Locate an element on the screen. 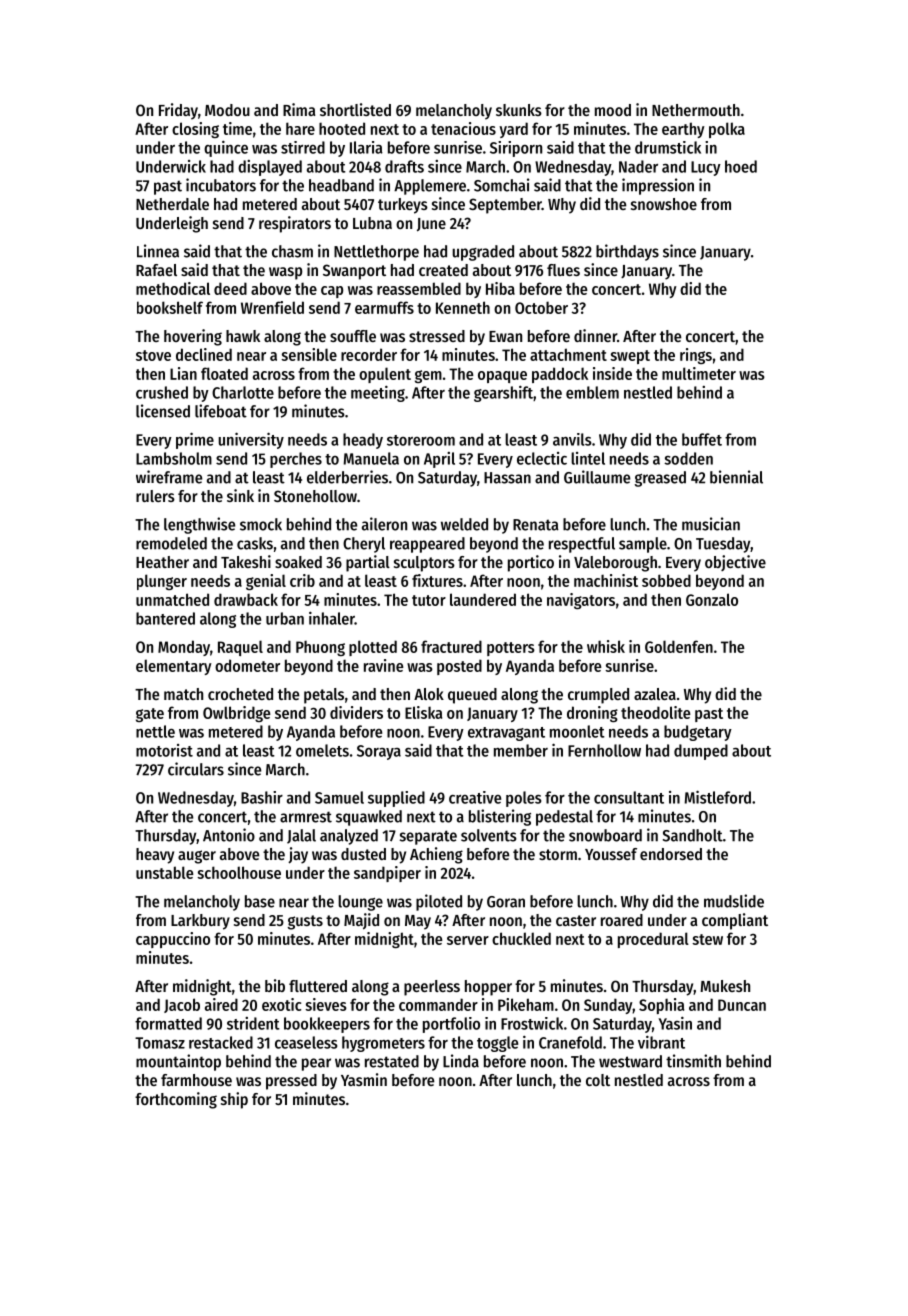 This screenshot has width=908, height=1316. paddock is located at coordinates (560, 375).
